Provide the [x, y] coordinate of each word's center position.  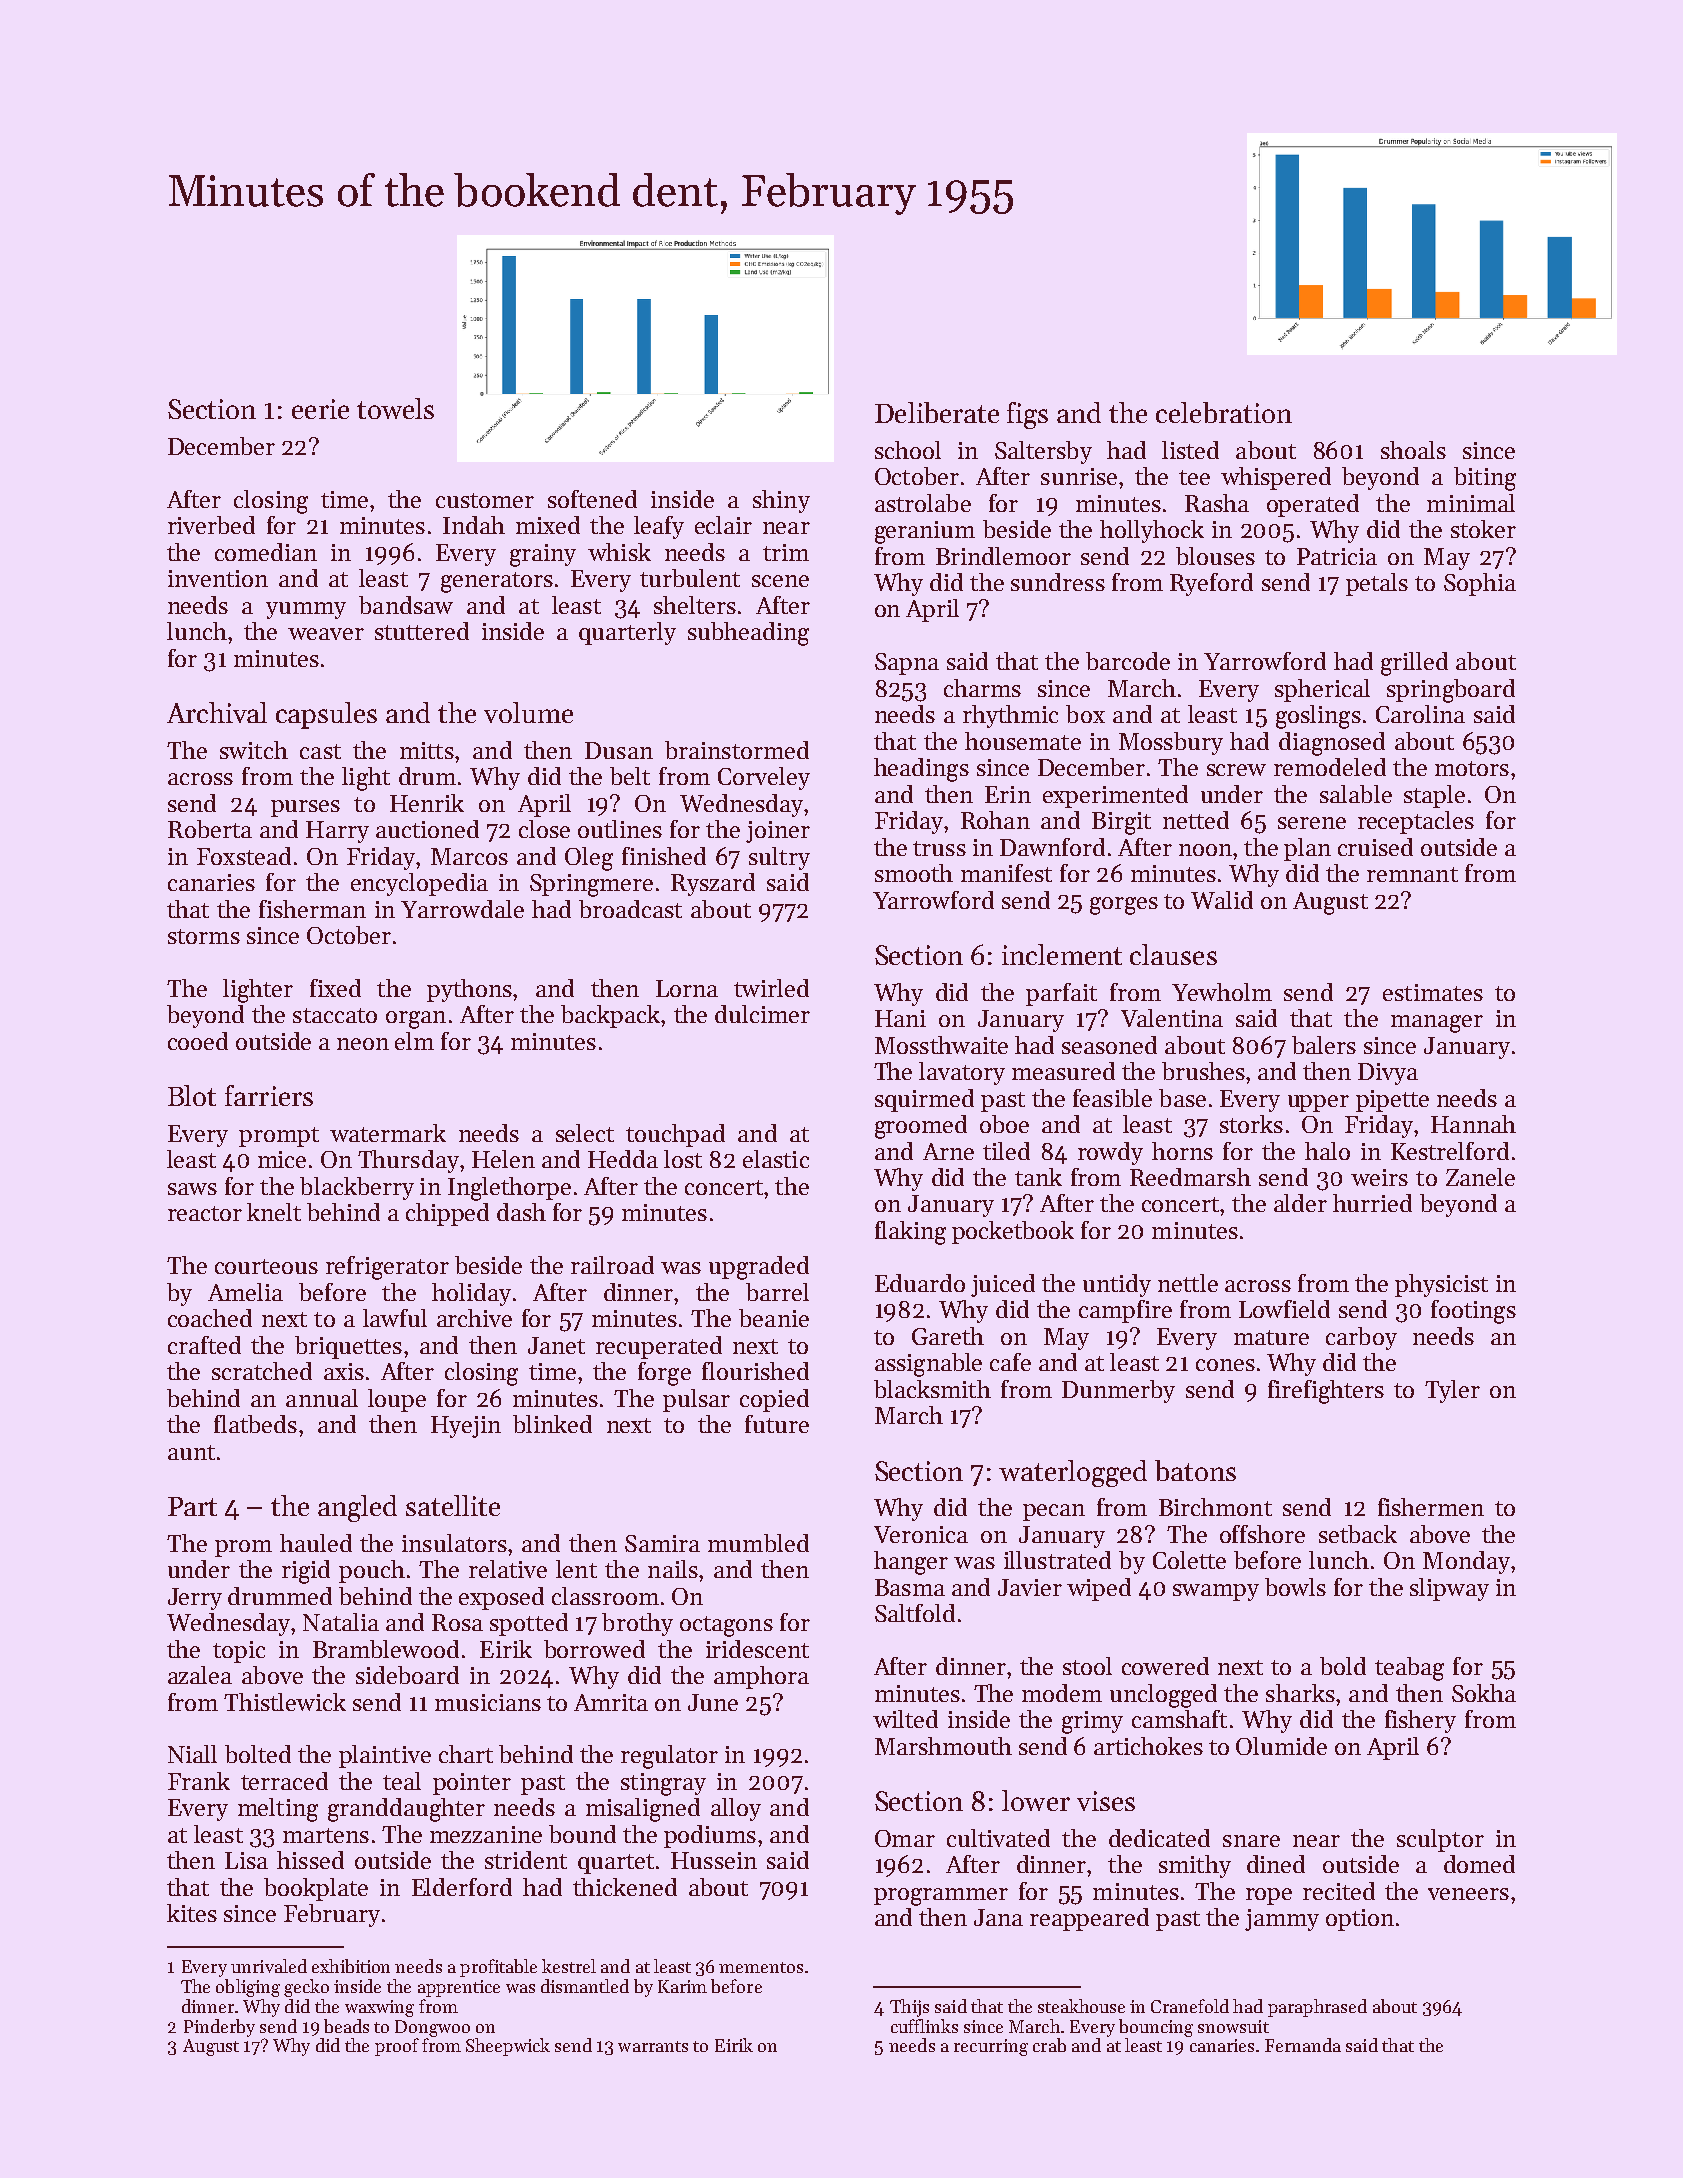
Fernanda [1303, 2045]
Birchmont [1215, 1507]
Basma [910, 1587]
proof [397, 2047]
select [585, 1133]
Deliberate [937, 412]
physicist [1441, 1285]
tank [1038, 1177]
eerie [320, 409]
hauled [316, 1543]
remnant [1412, 874]
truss [939, 848]
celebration [1224, 412]
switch [254, 750]
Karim [682, 1986]
